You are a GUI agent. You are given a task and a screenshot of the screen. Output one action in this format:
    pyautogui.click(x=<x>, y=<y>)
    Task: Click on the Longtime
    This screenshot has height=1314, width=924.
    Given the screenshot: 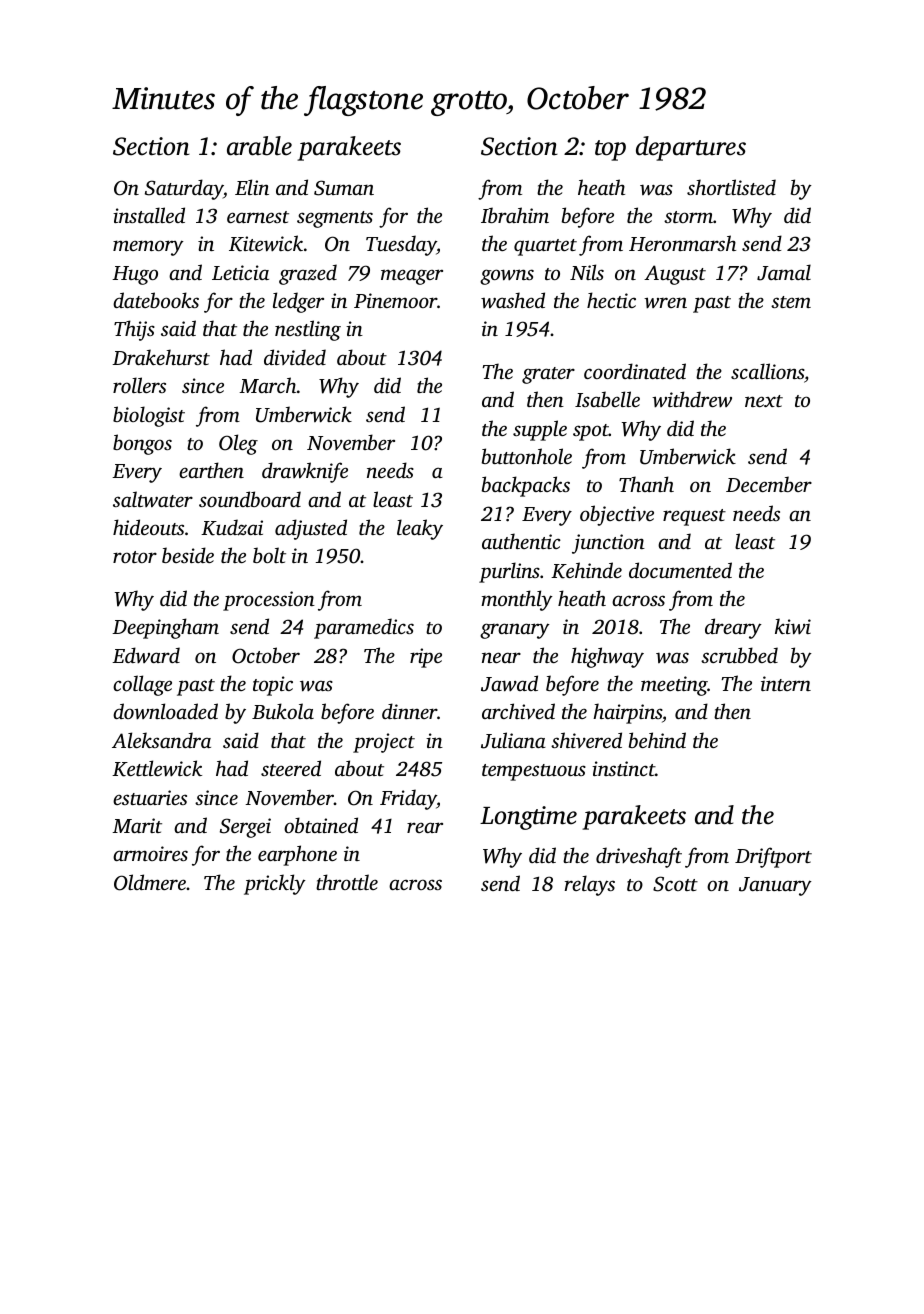 What is the action you would take?
    pyautogui.click(x=528, y=818)
